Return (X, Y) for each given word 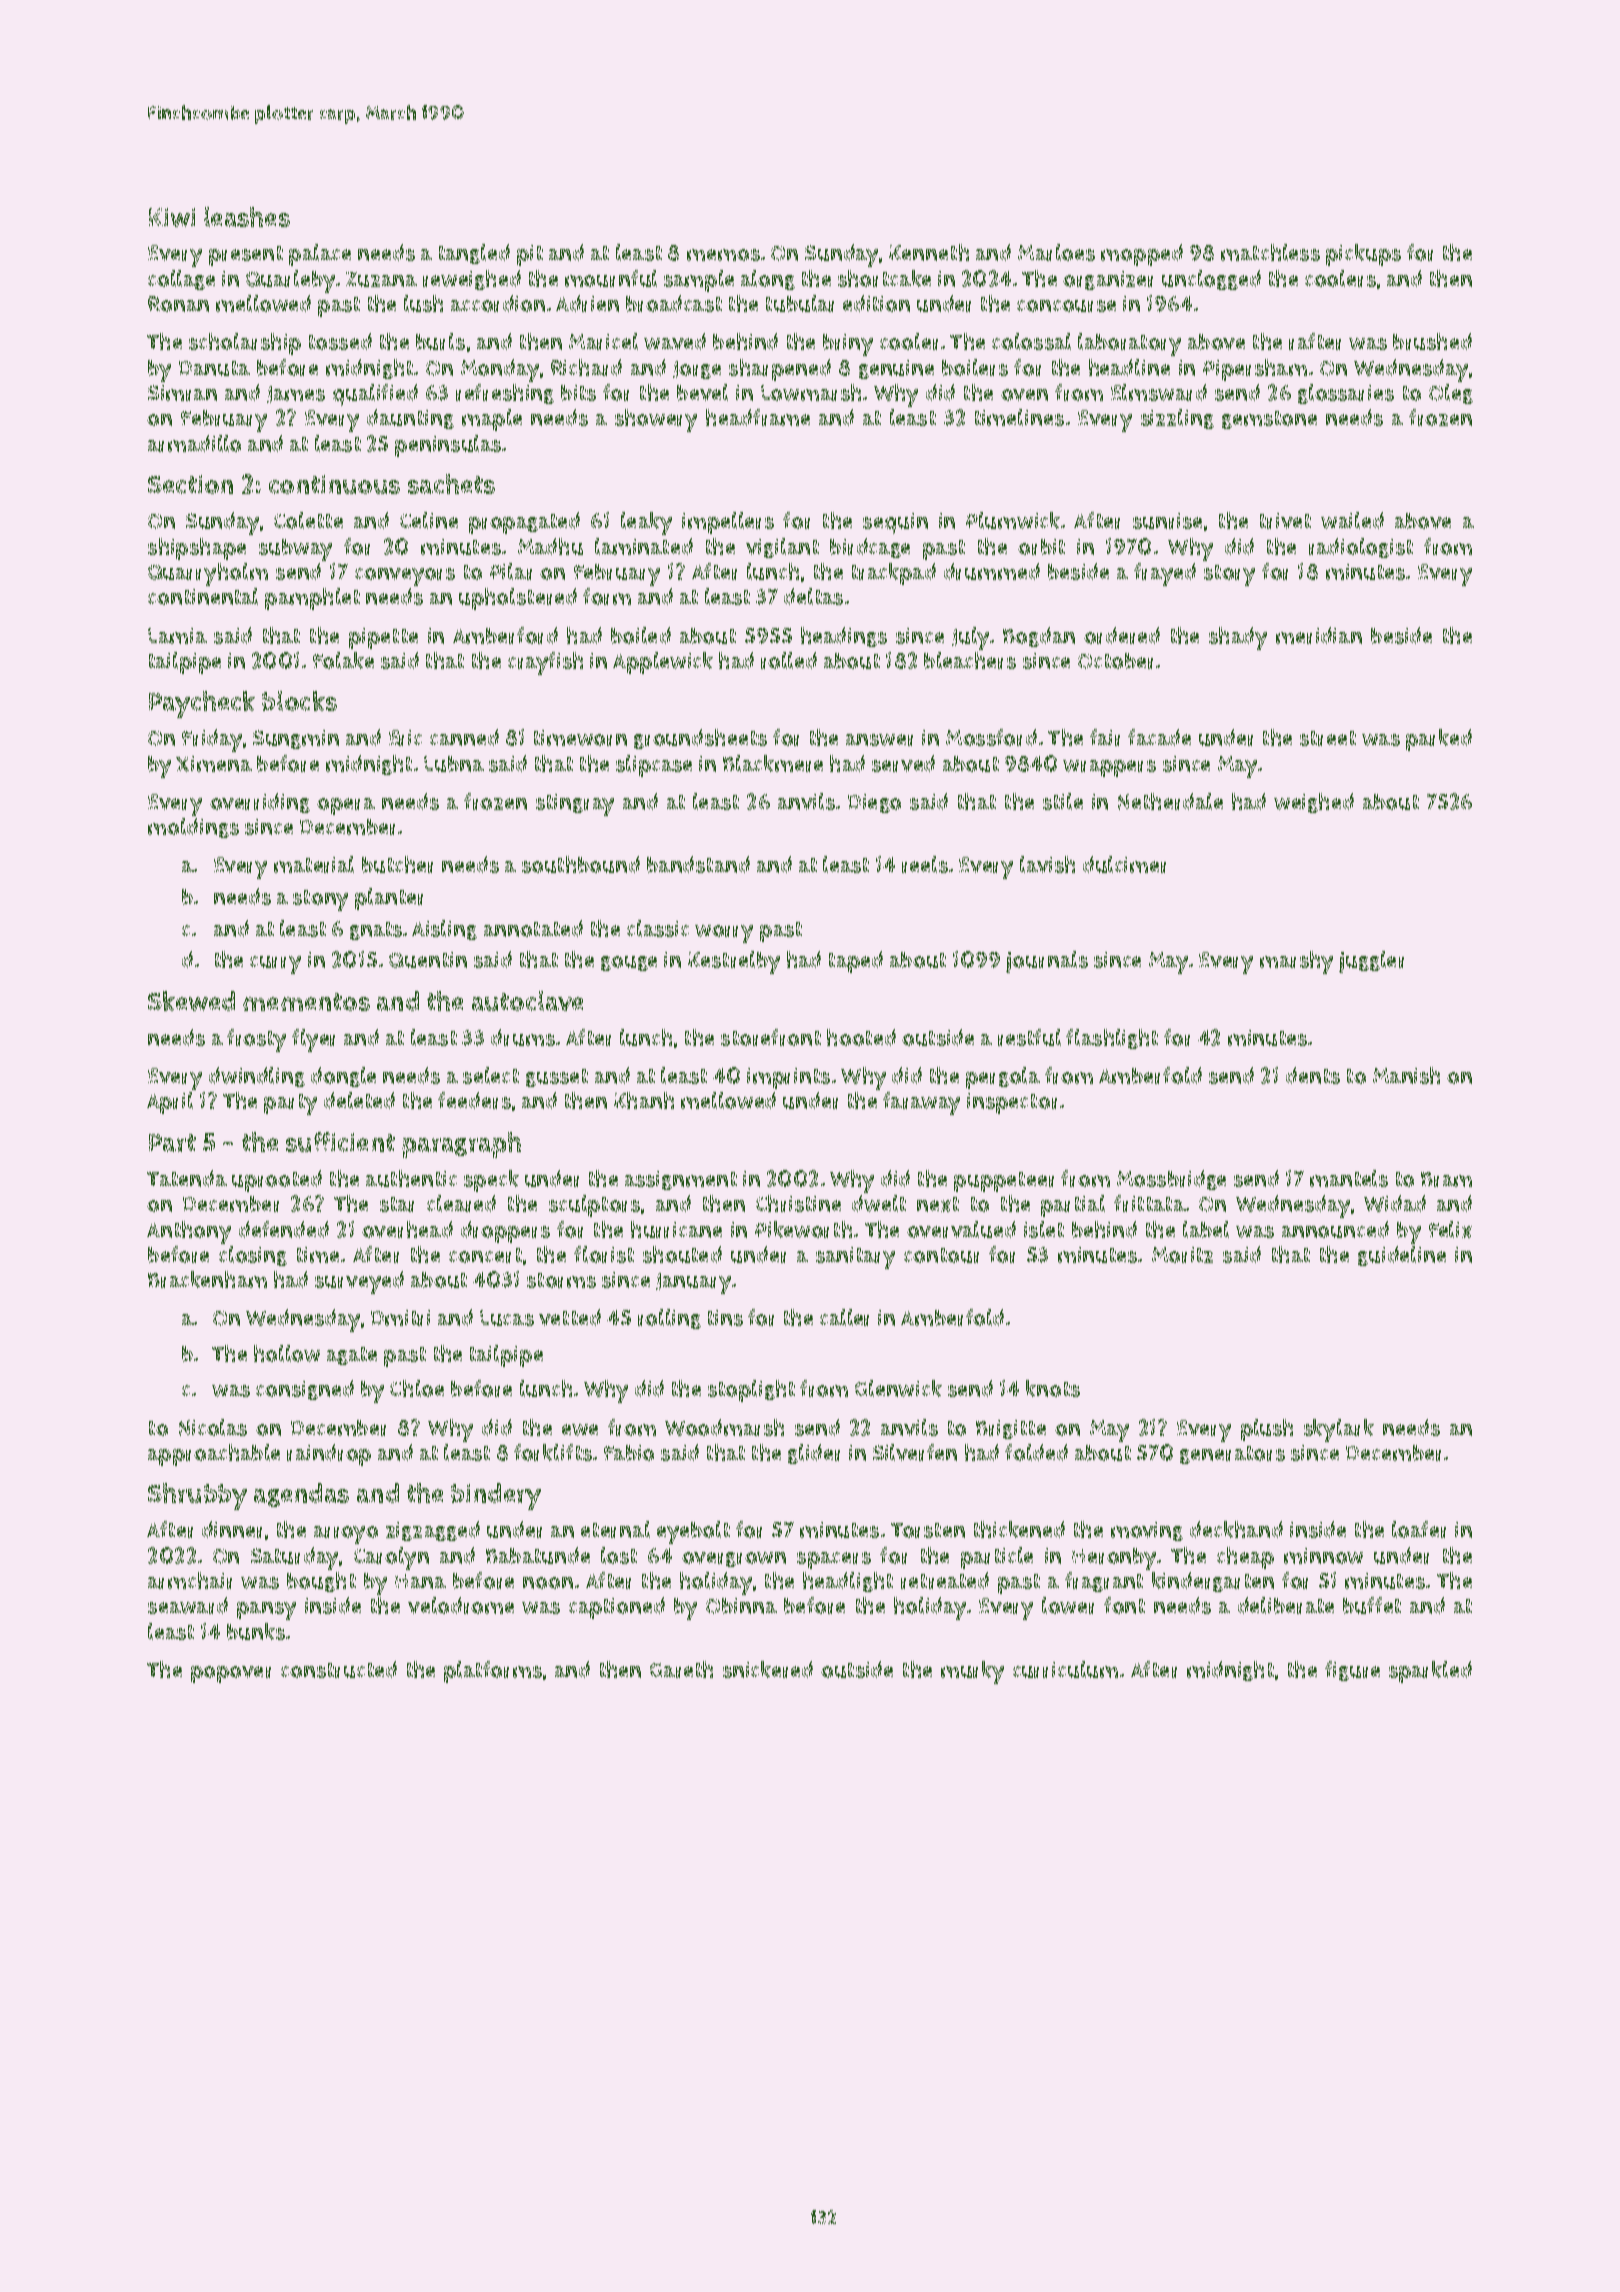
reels (925, 864)
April (170, 1103)
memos (723, 255)
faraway (921, 1103)
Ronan (178, 304)
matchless (1270, 252)
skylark (1339, 1430)
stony (320, 900)
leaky (646, 523)
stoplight (751, 1391)
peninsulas (448, 446)
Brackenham (207, 1279)
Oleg (1451, 394)
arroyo (346, 1535)
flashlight (1112, 1039)
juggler (1371, 962)
